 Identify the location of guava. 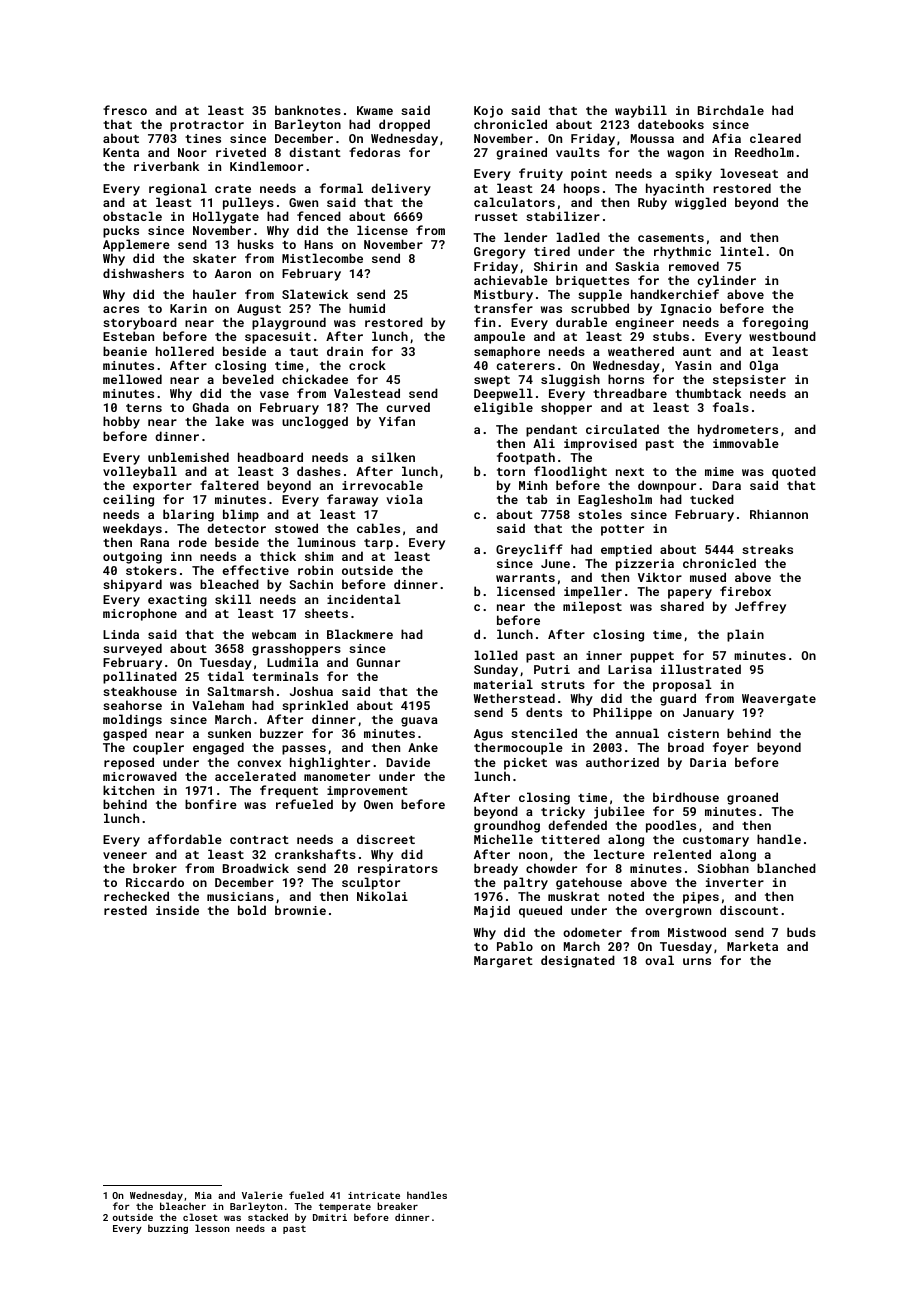
(419, 722).
